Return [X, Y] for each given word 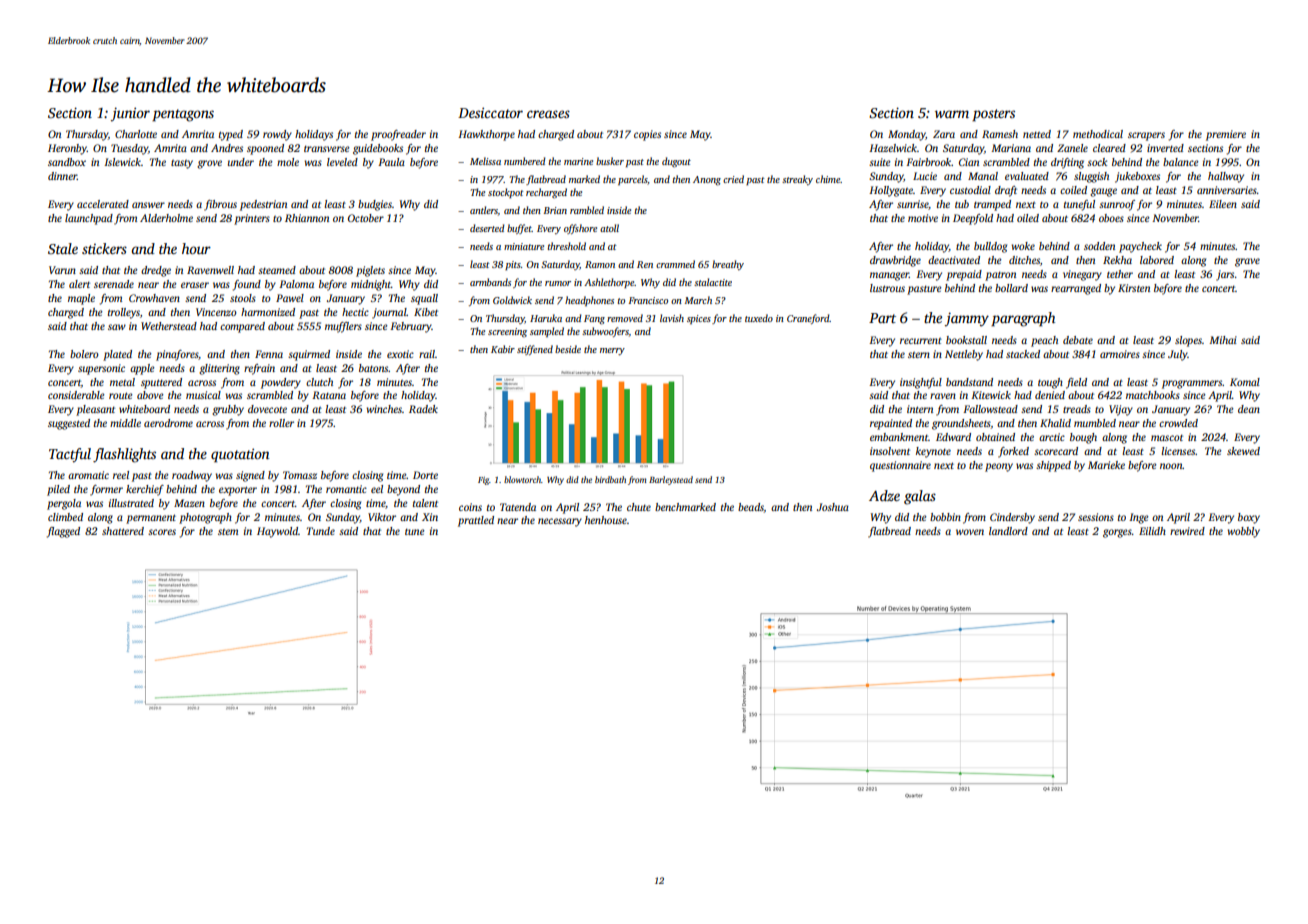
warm [952, 114]
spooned [265, 149]
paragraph [1023, 319]
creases [548, 114]
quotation [240, 455]
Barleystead [671, 480]
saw [117, 327]
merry [612, 351]
